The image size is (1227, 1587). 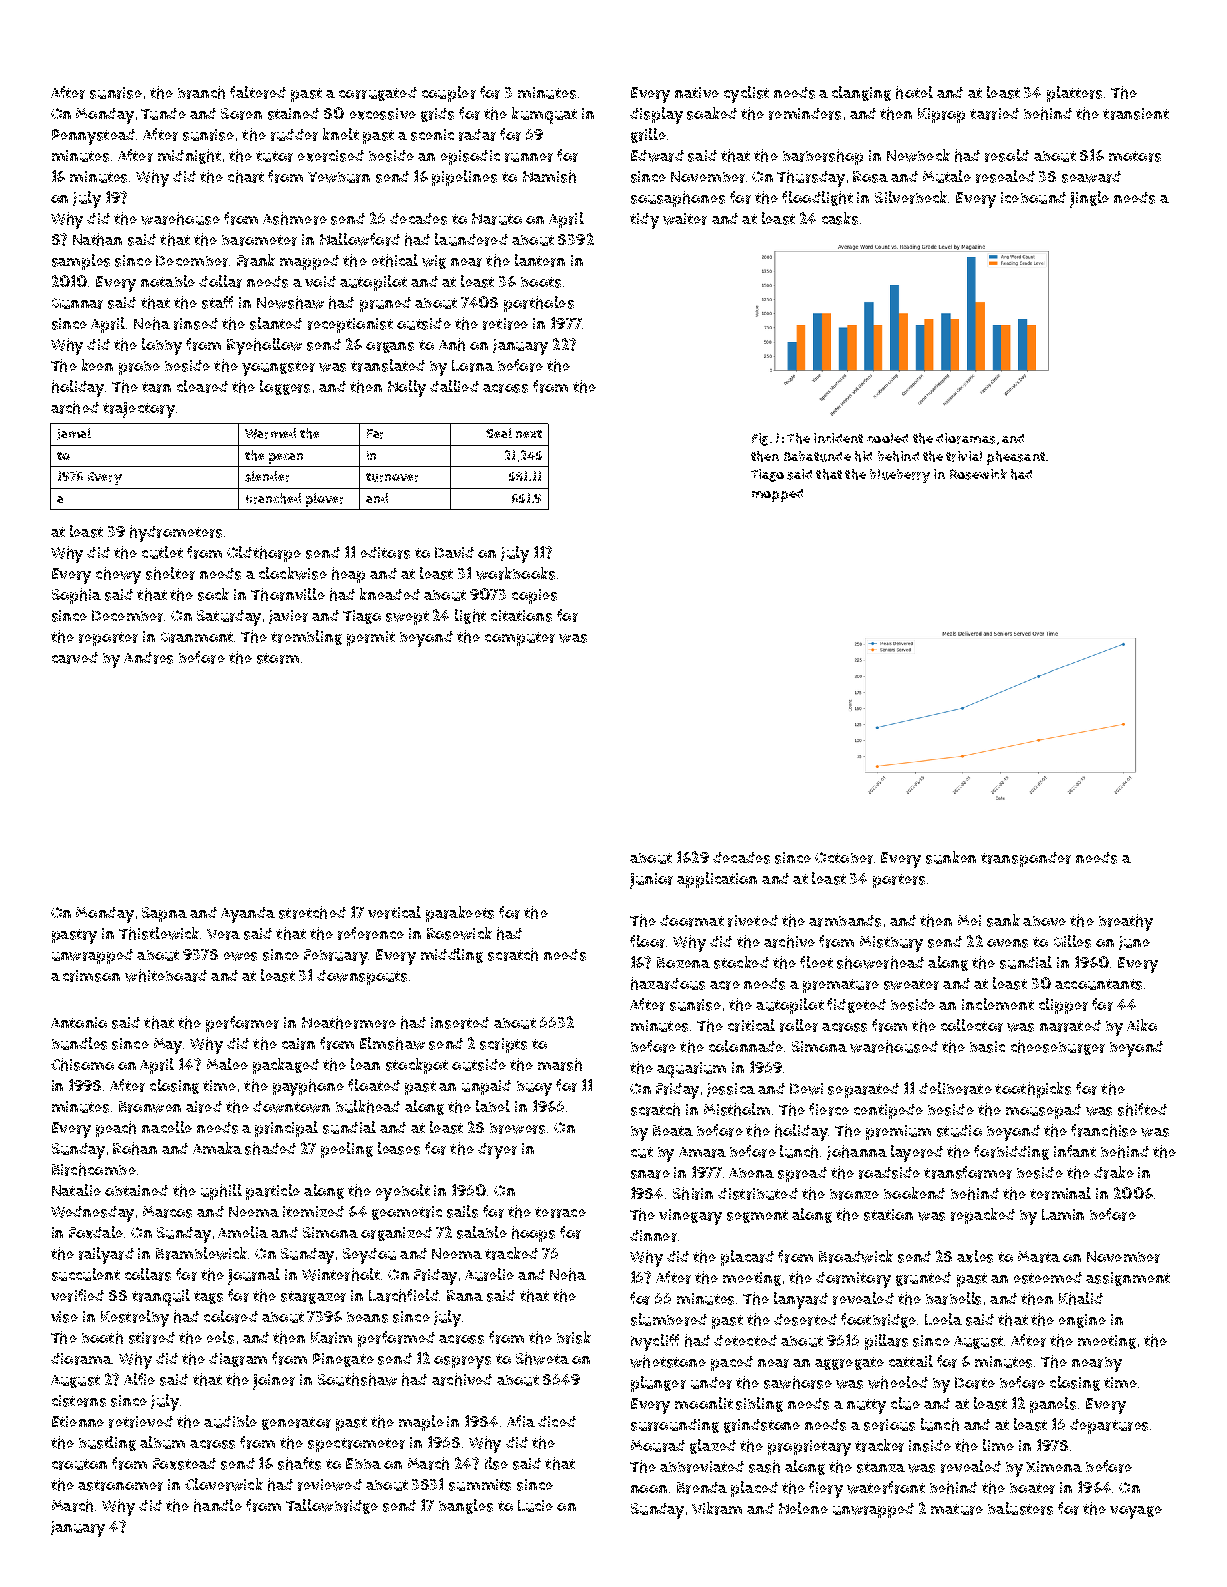 What do you see at coordinates (644, 221) in the screenshot?
I see `tidy` at bounding box center [644, 221].
